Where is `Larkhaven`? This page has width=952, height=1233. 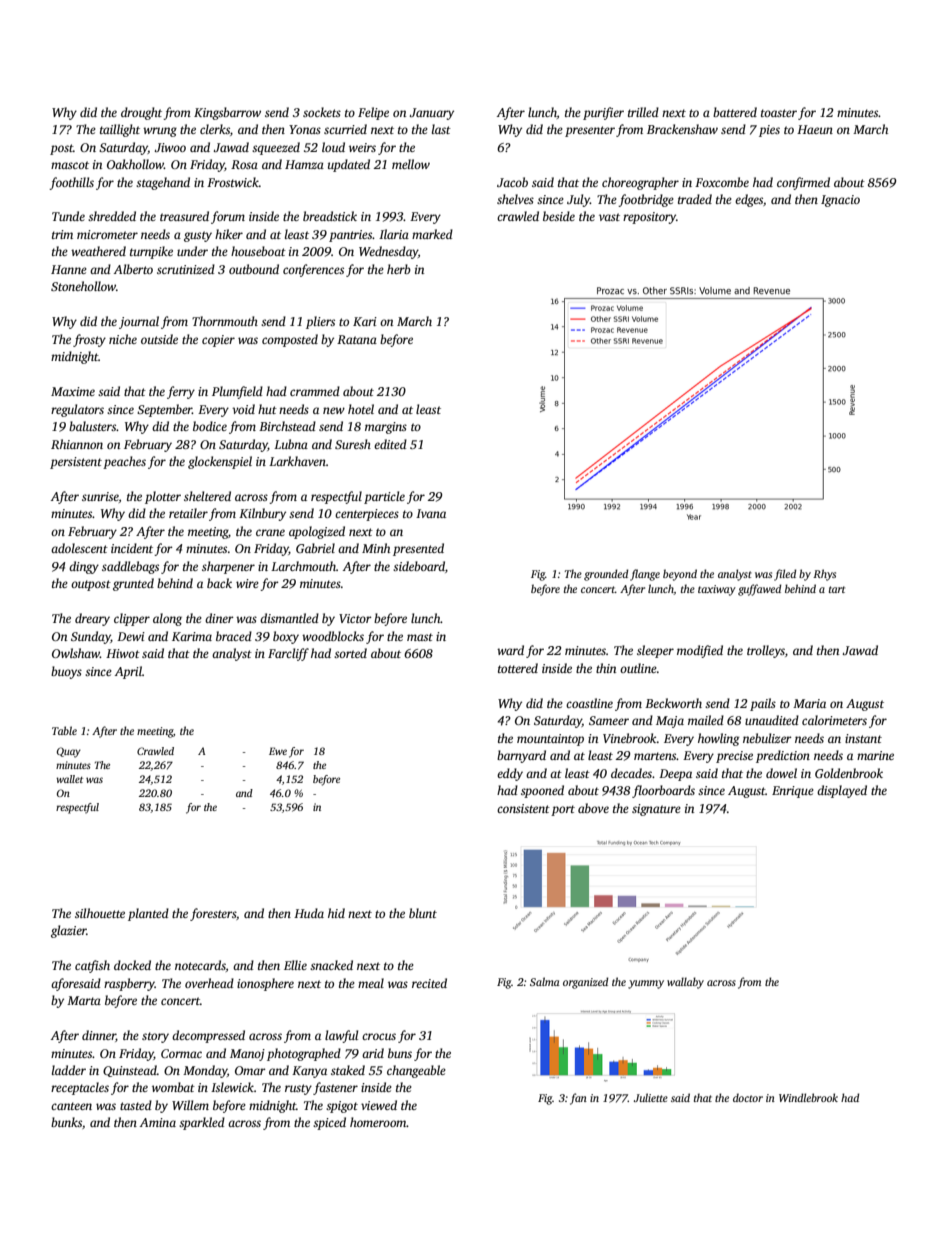 Larkhaven is located at coordinates (297, 461).
